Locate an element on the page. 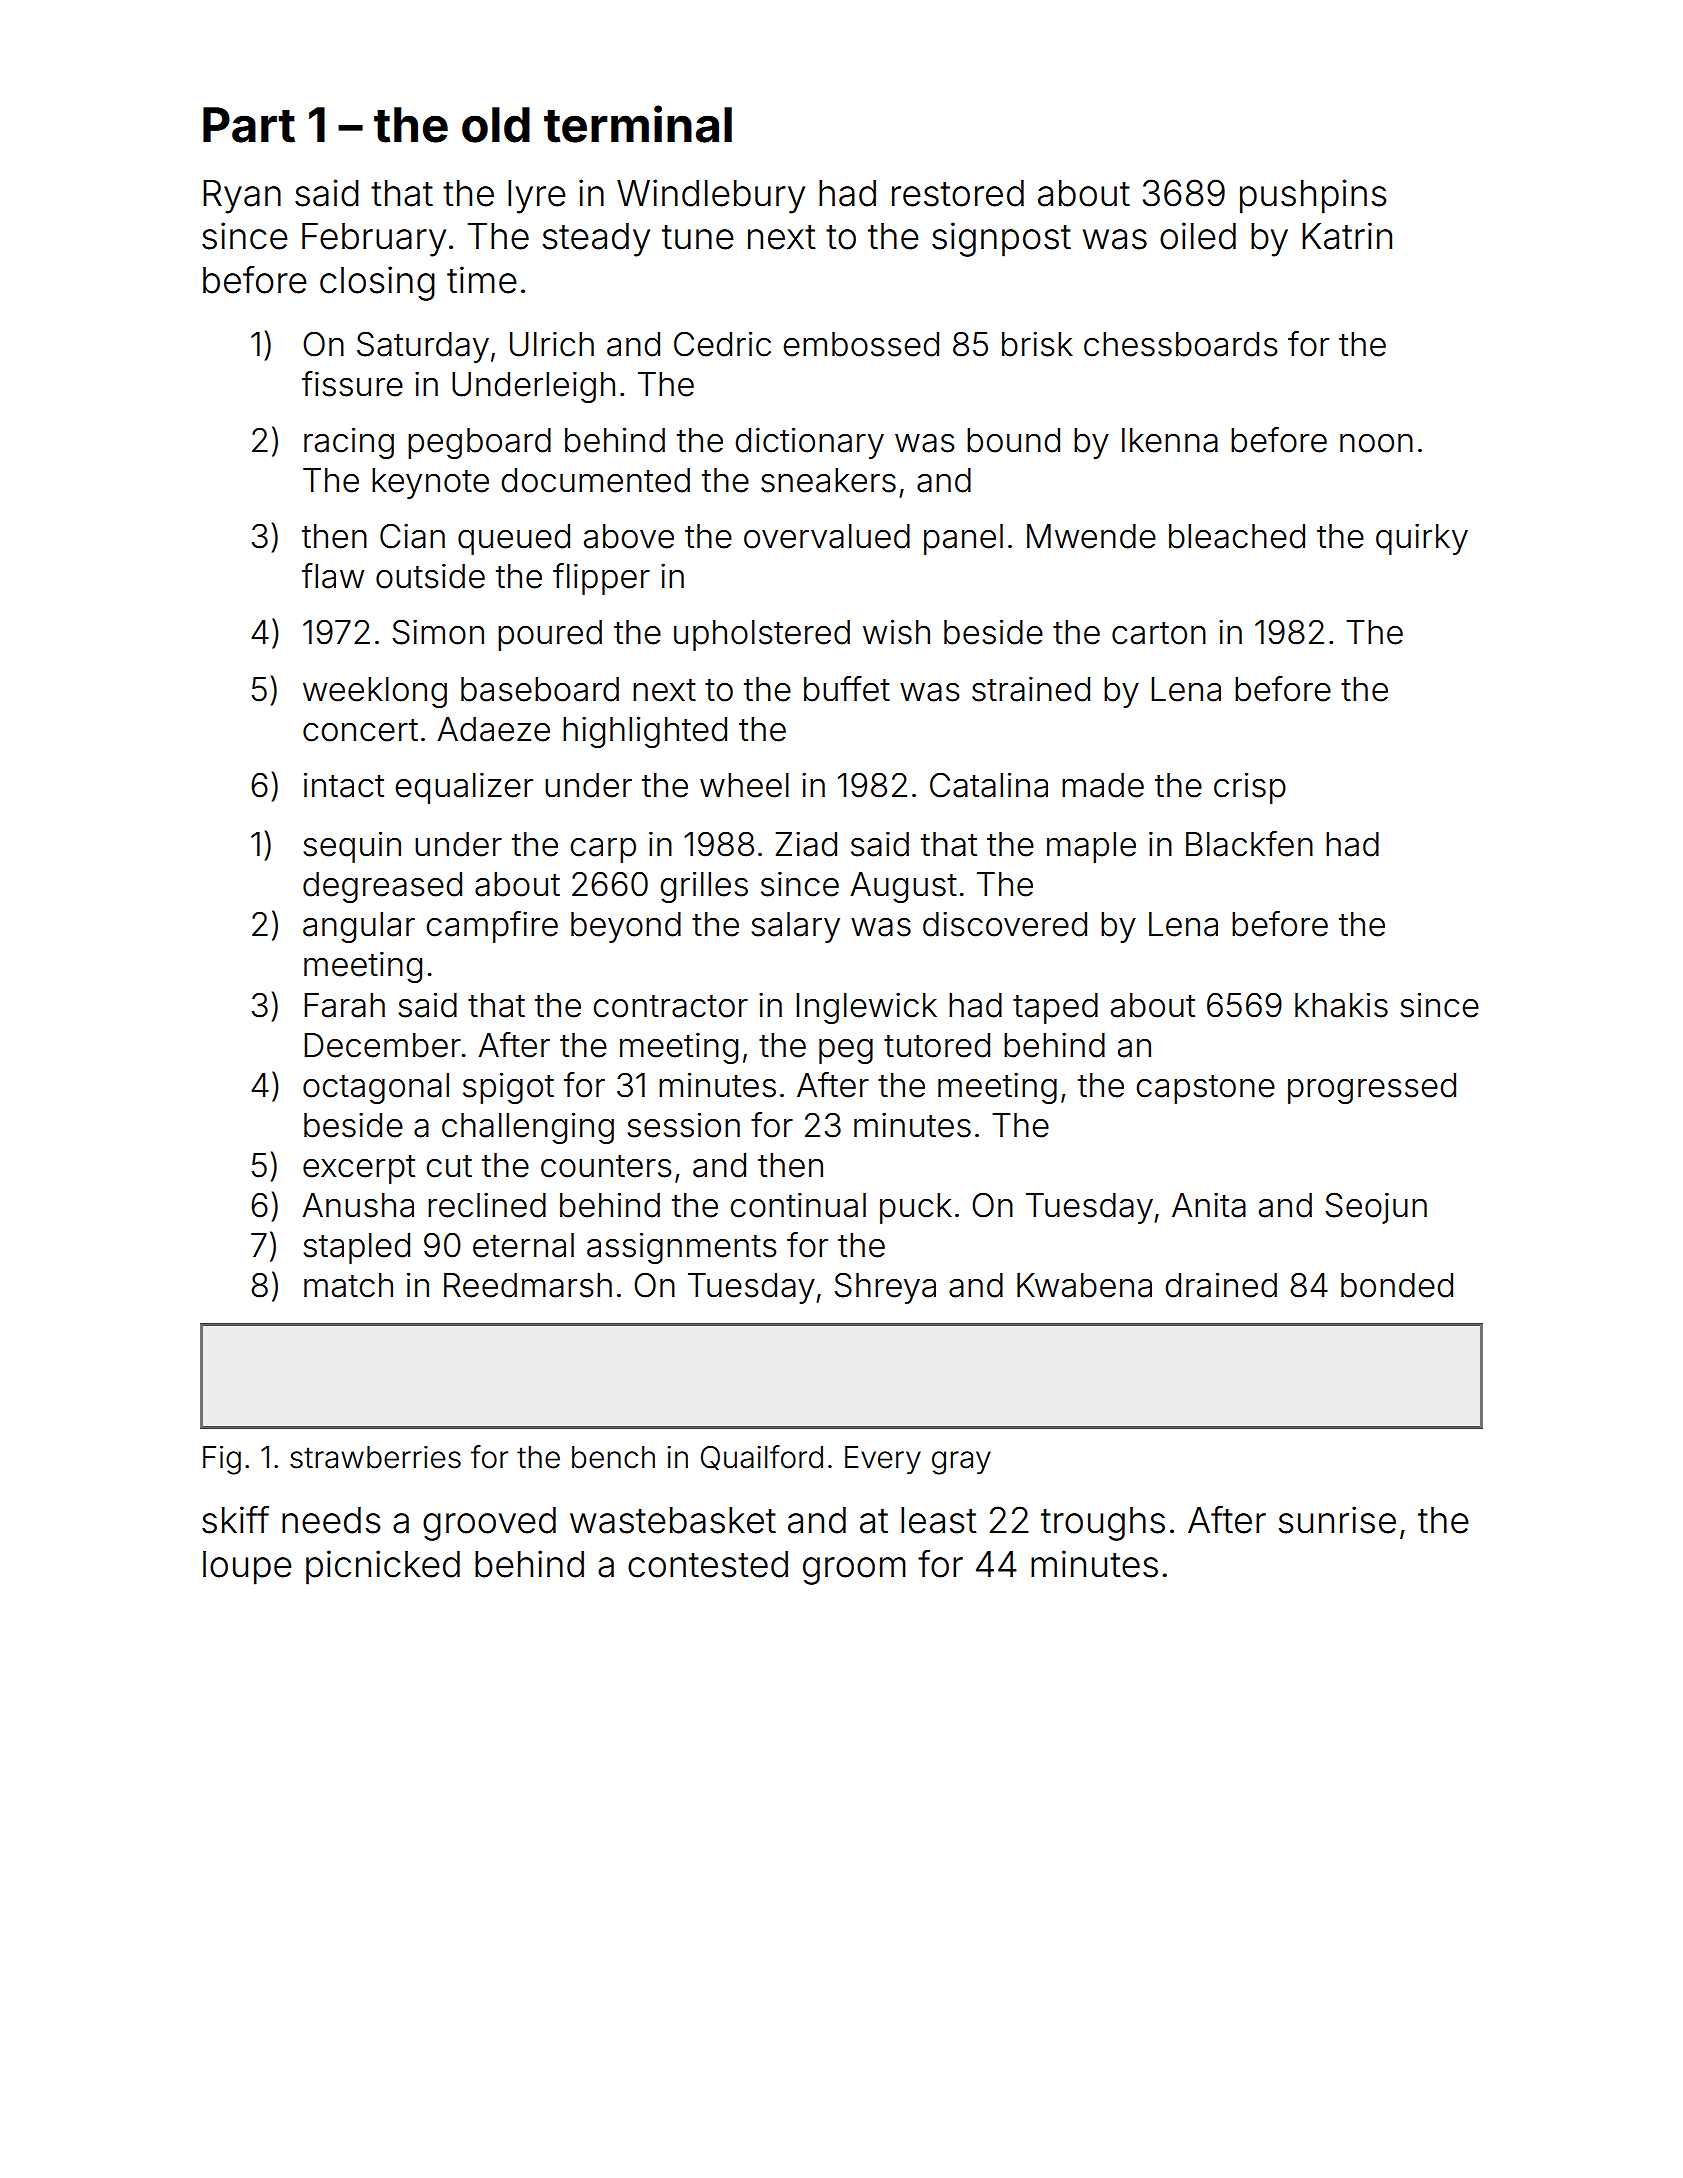 The height and width of the image is (2178, 1683). progressed is located at coordinates (1372, 1088).
